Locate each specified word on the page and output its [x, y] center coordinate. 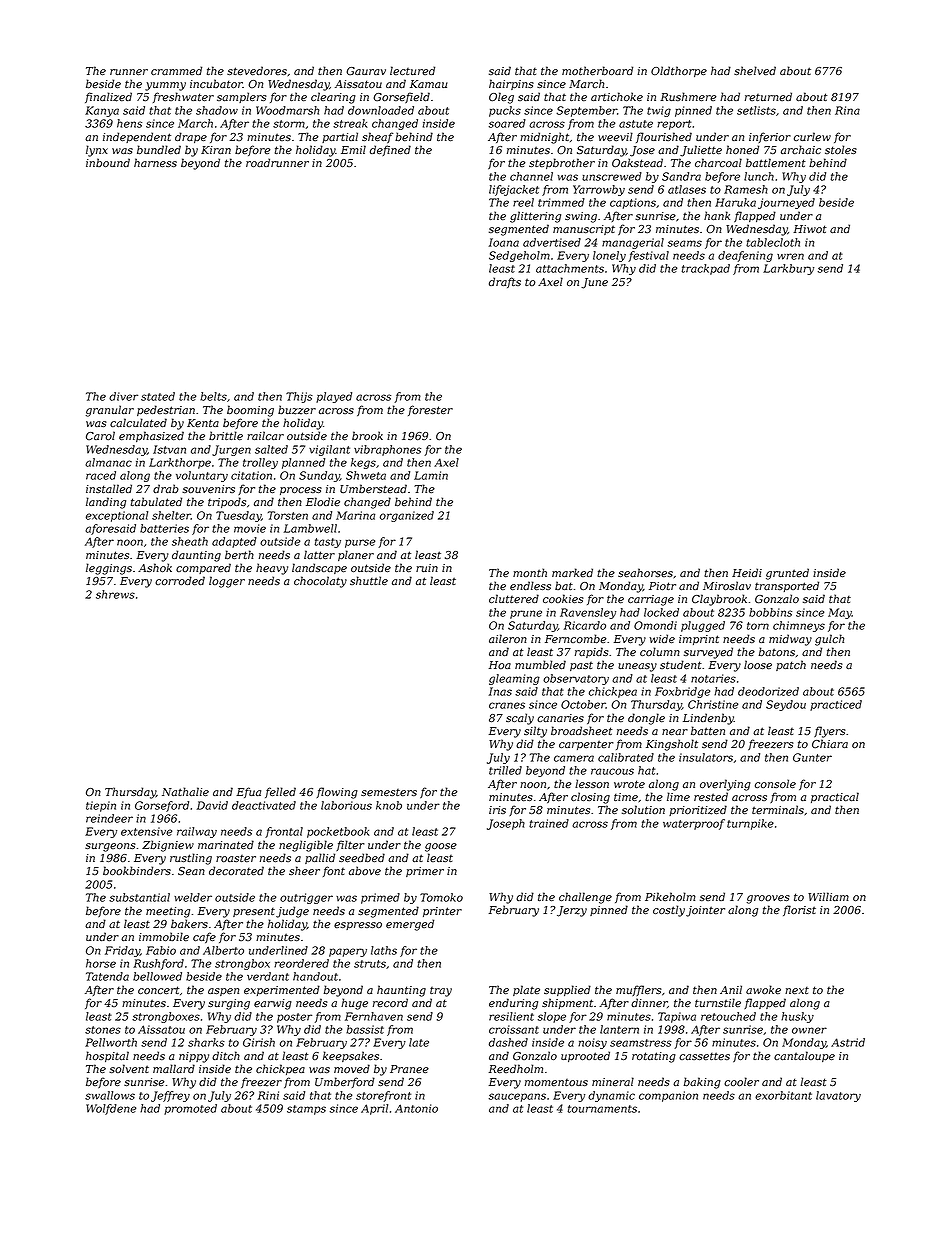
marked [572, 572]
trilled [505, 770]
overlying [725, 785]
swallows [110, 1095]
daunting [196, 556]
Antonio [416, 1108]
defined [390, 150]
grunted [787, 574]
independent [137, 137]
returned [768, 96]
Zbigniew [168, 846]
